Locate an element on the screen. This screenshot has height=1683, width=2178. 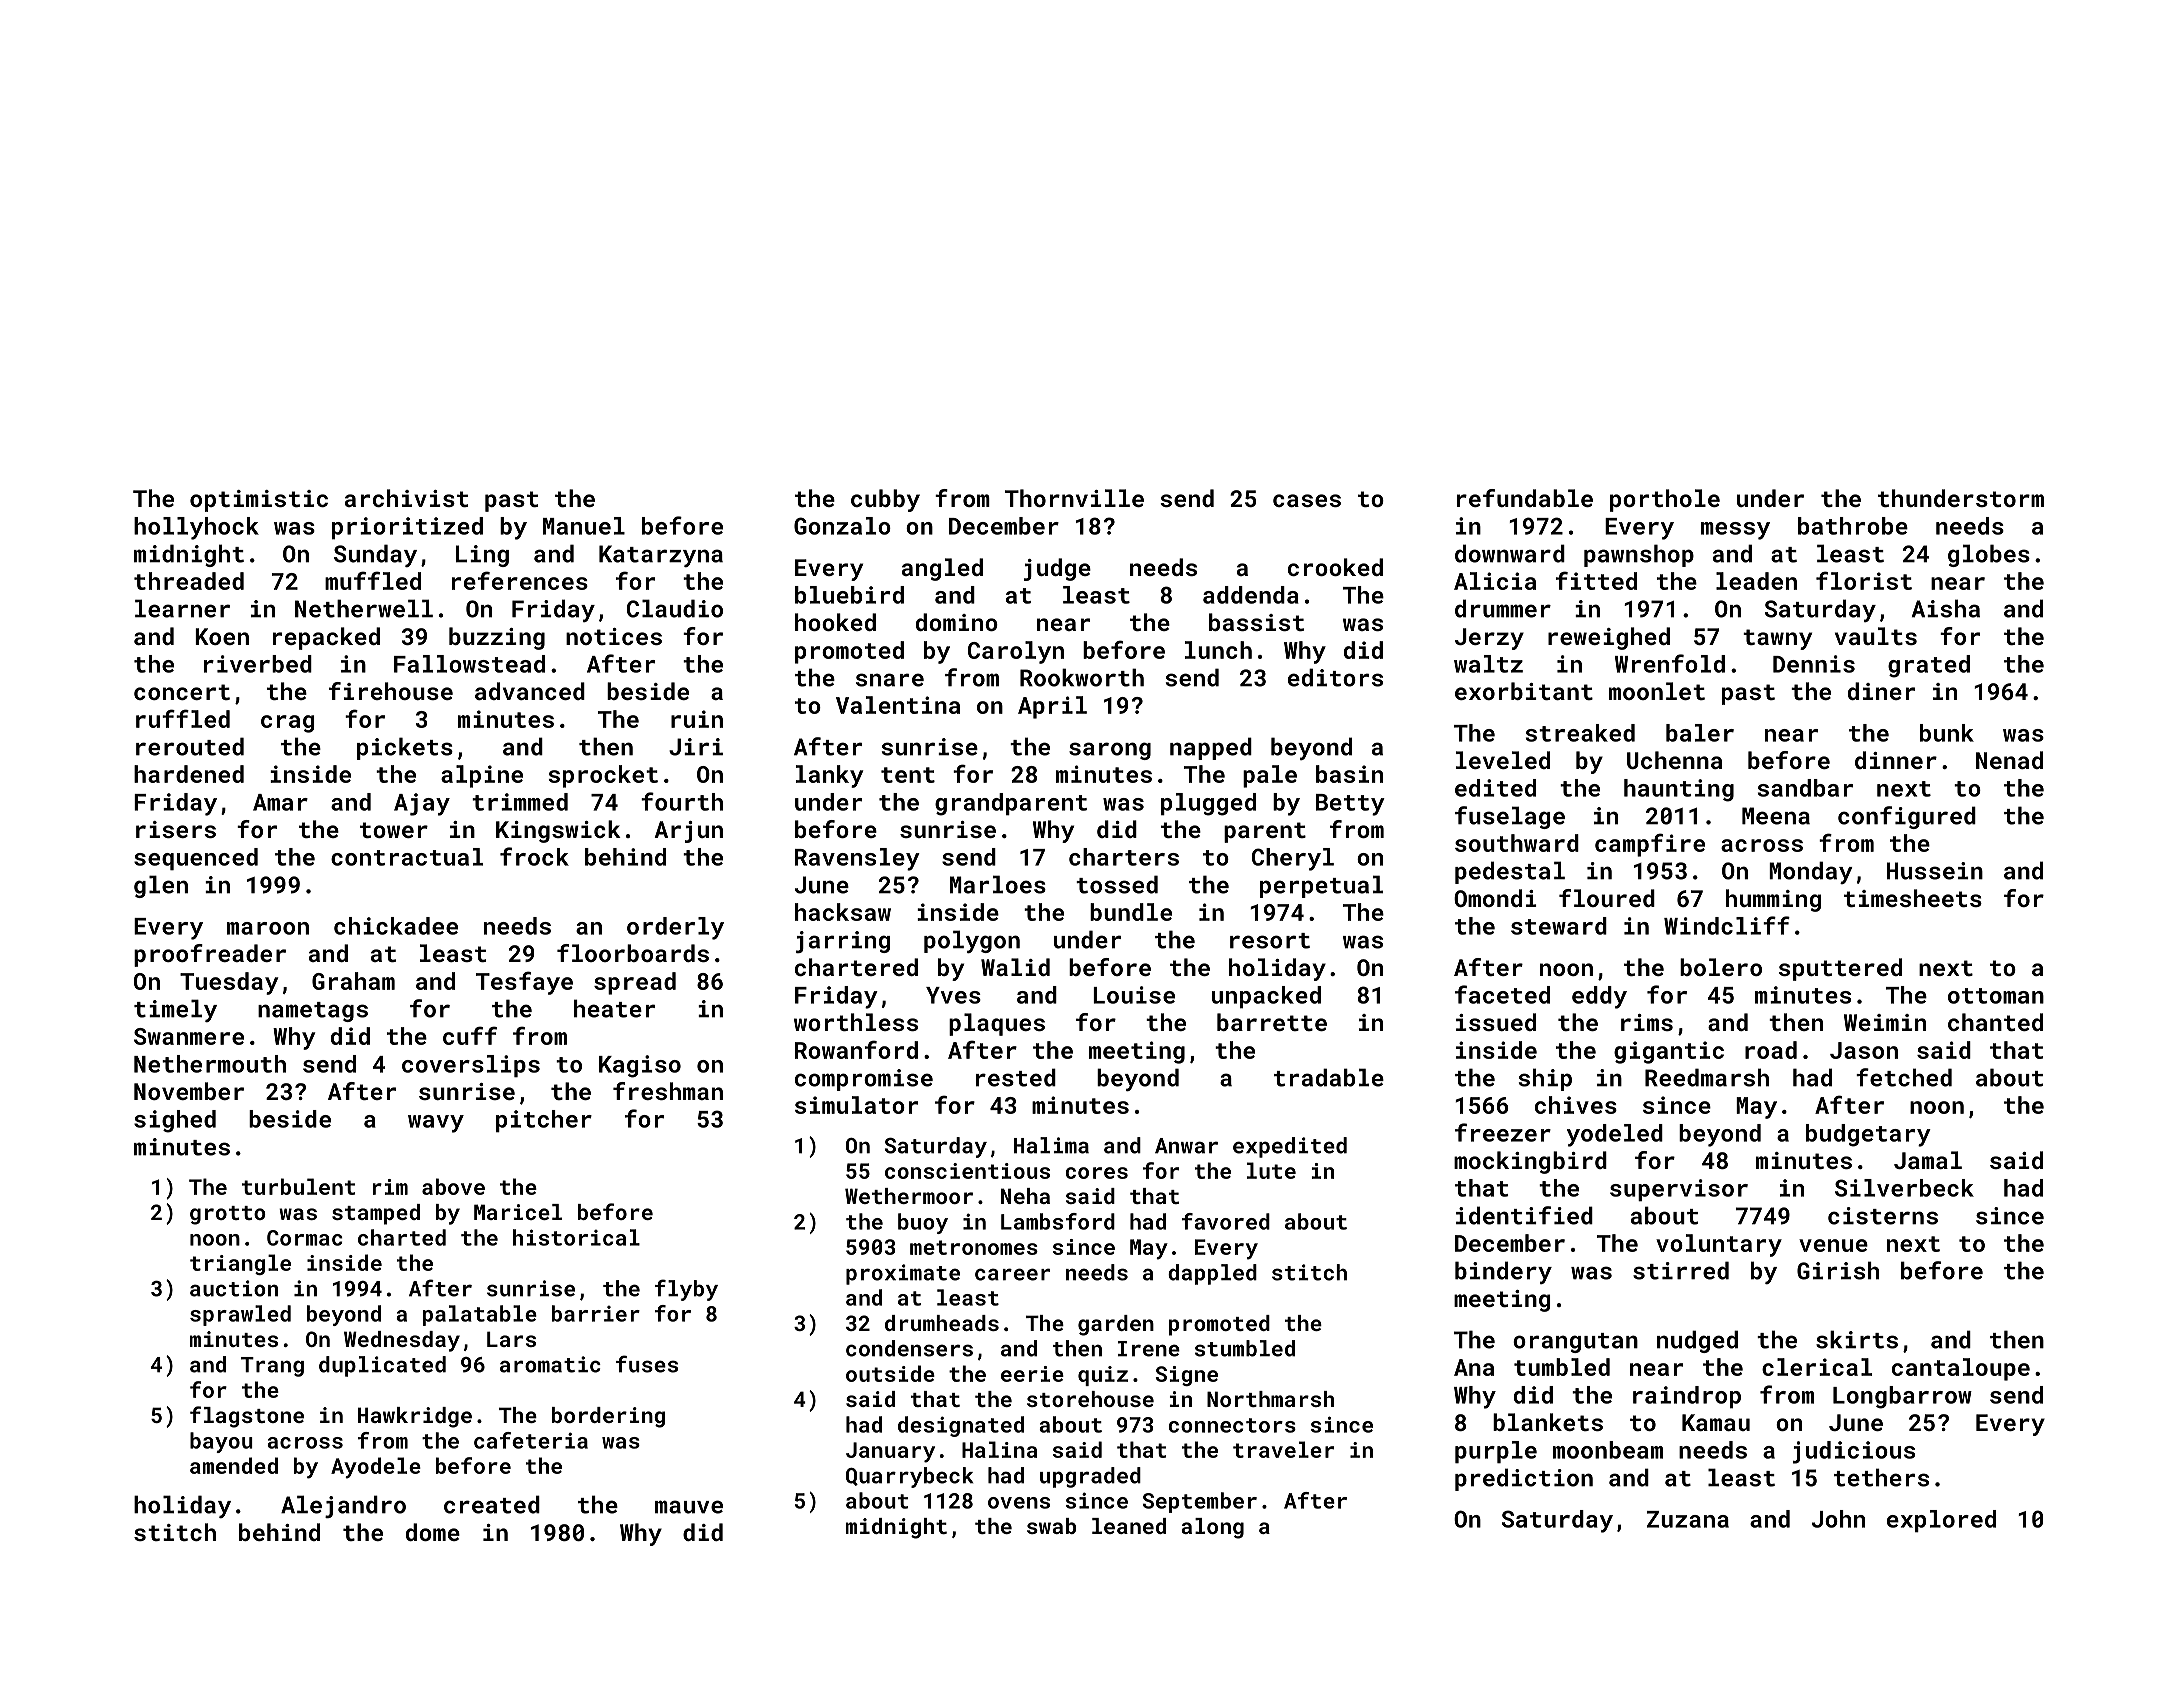
Katarzyna is located at coordinates (661, 556).
